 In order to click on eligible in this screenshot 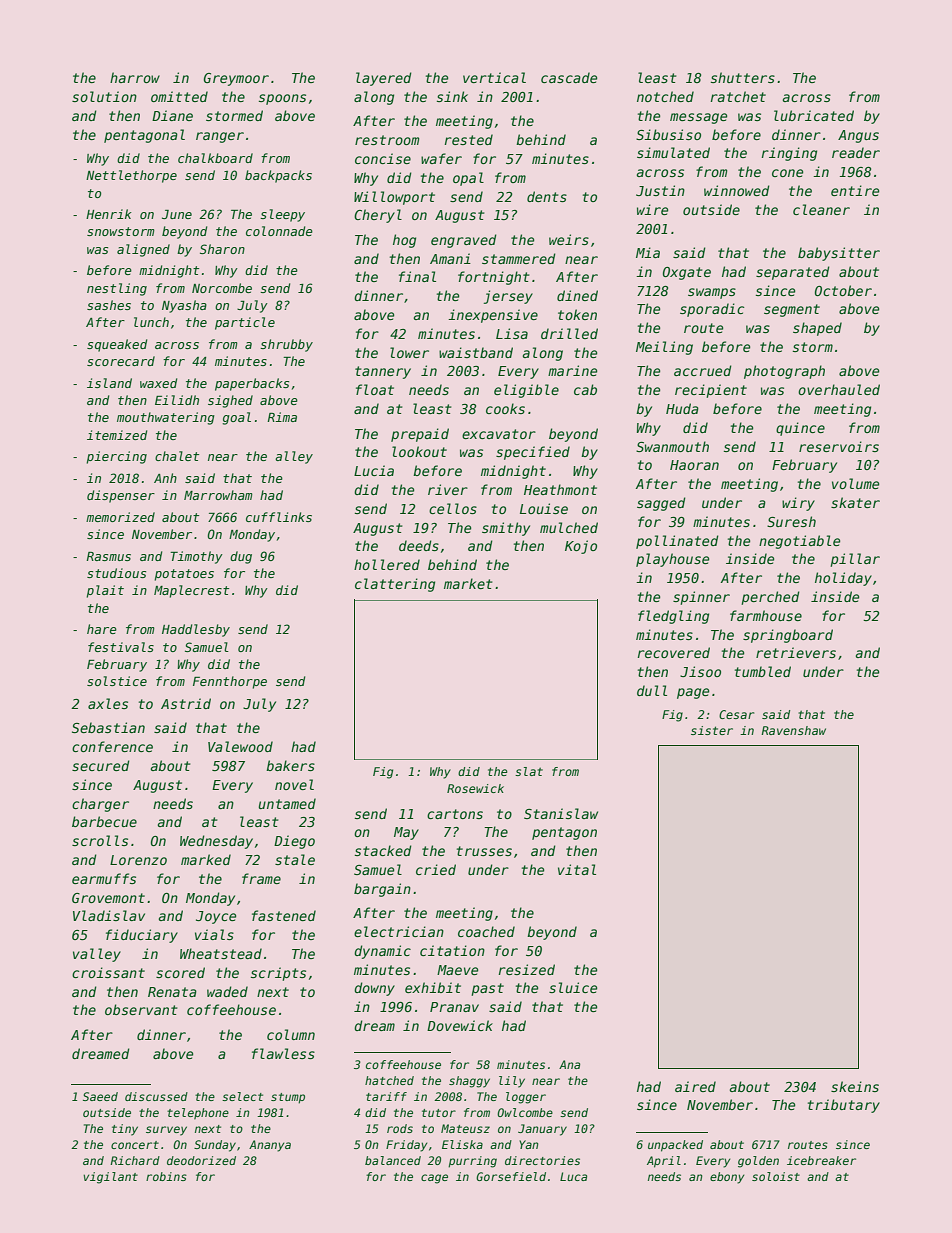, I will do `click(526, 391)`.
